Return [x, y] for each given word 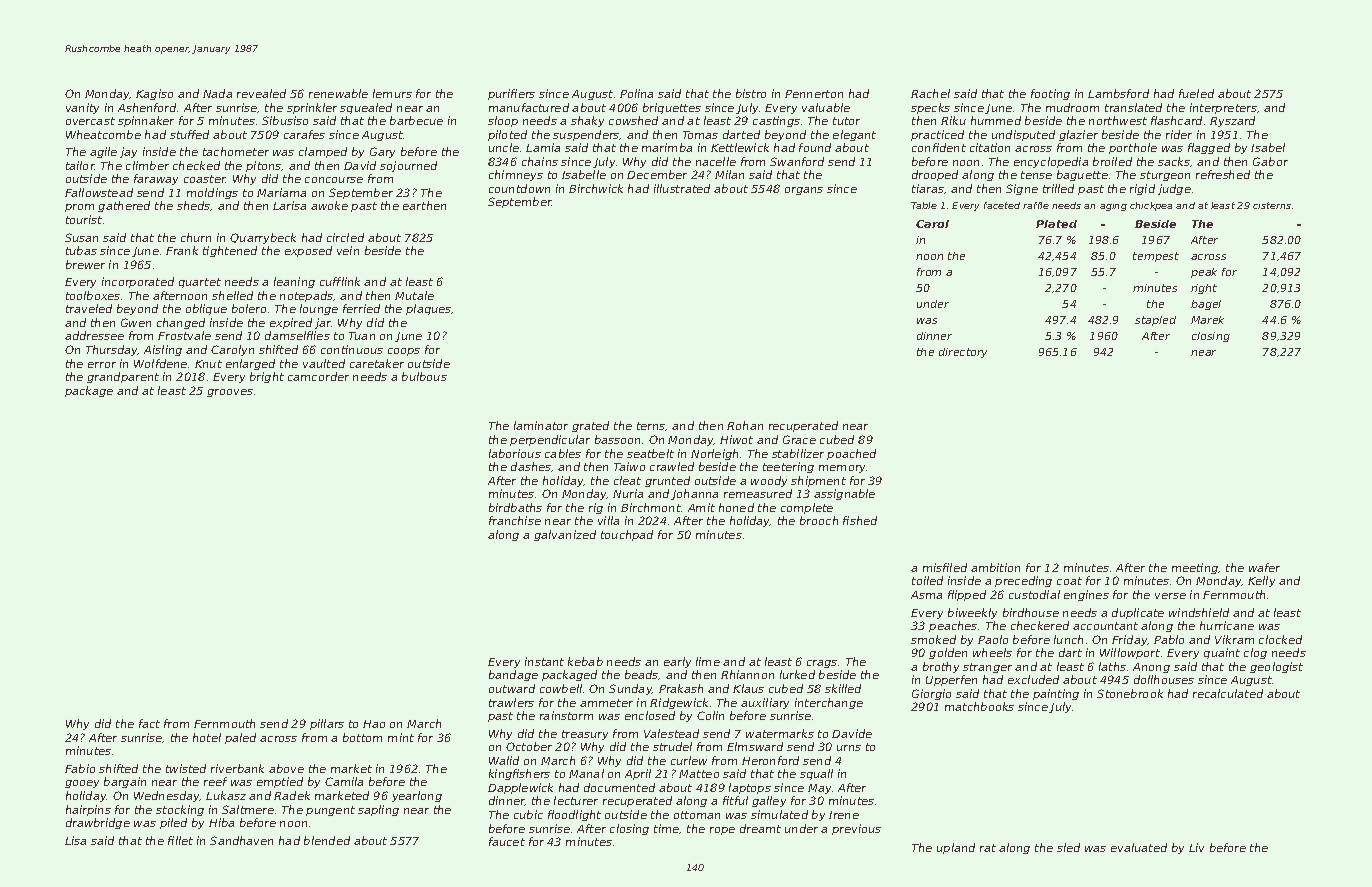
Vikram [1234, 639]
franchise [515, 520]
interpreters [1223, 108]
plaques [429, 309]
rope [722, 831]
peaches [953, 626]
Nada [217, 93]
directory [963, 353]
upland [956, 848]
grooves [230, 393]
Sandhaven [241, 840]
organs [804, 191]
